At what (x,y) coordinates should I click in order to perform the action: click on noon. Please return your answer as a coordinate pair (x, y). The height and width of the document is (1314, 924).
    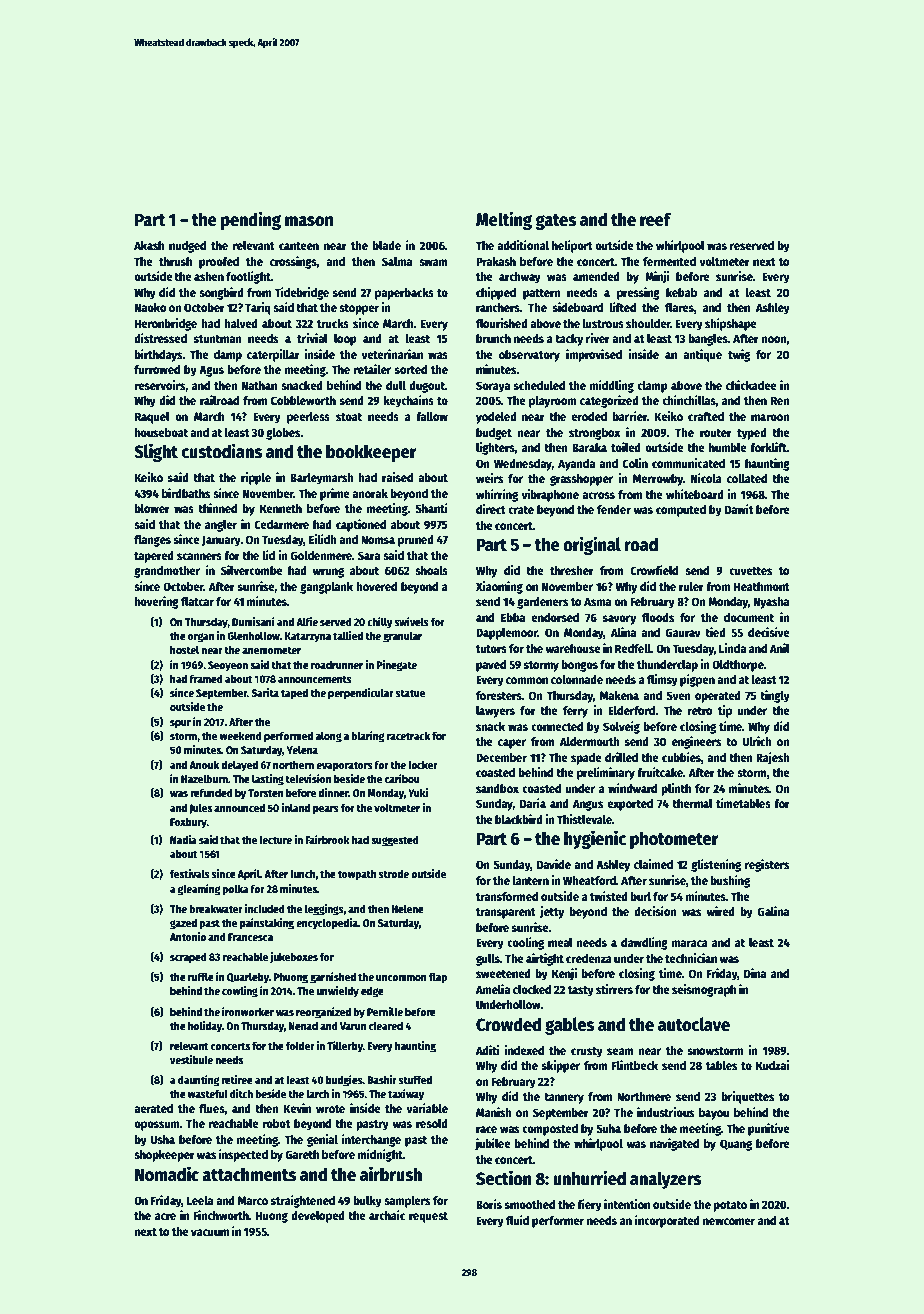
    Looking at the image, I should click on (774, 339).
